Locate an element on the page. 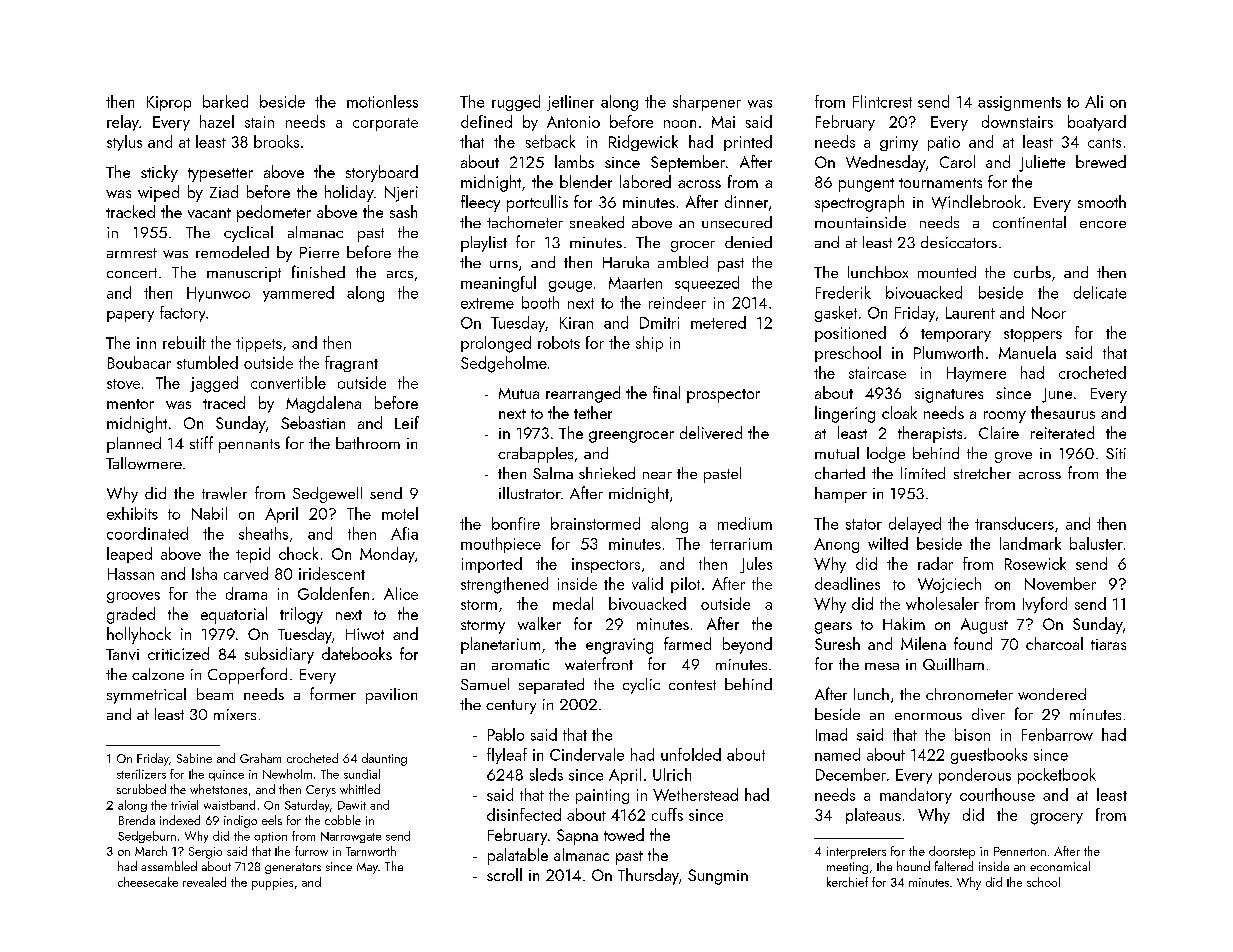 Image resolution: width=1233 pixels, height=952 pixels. reiterated is located at coordinates (1062, 432).
